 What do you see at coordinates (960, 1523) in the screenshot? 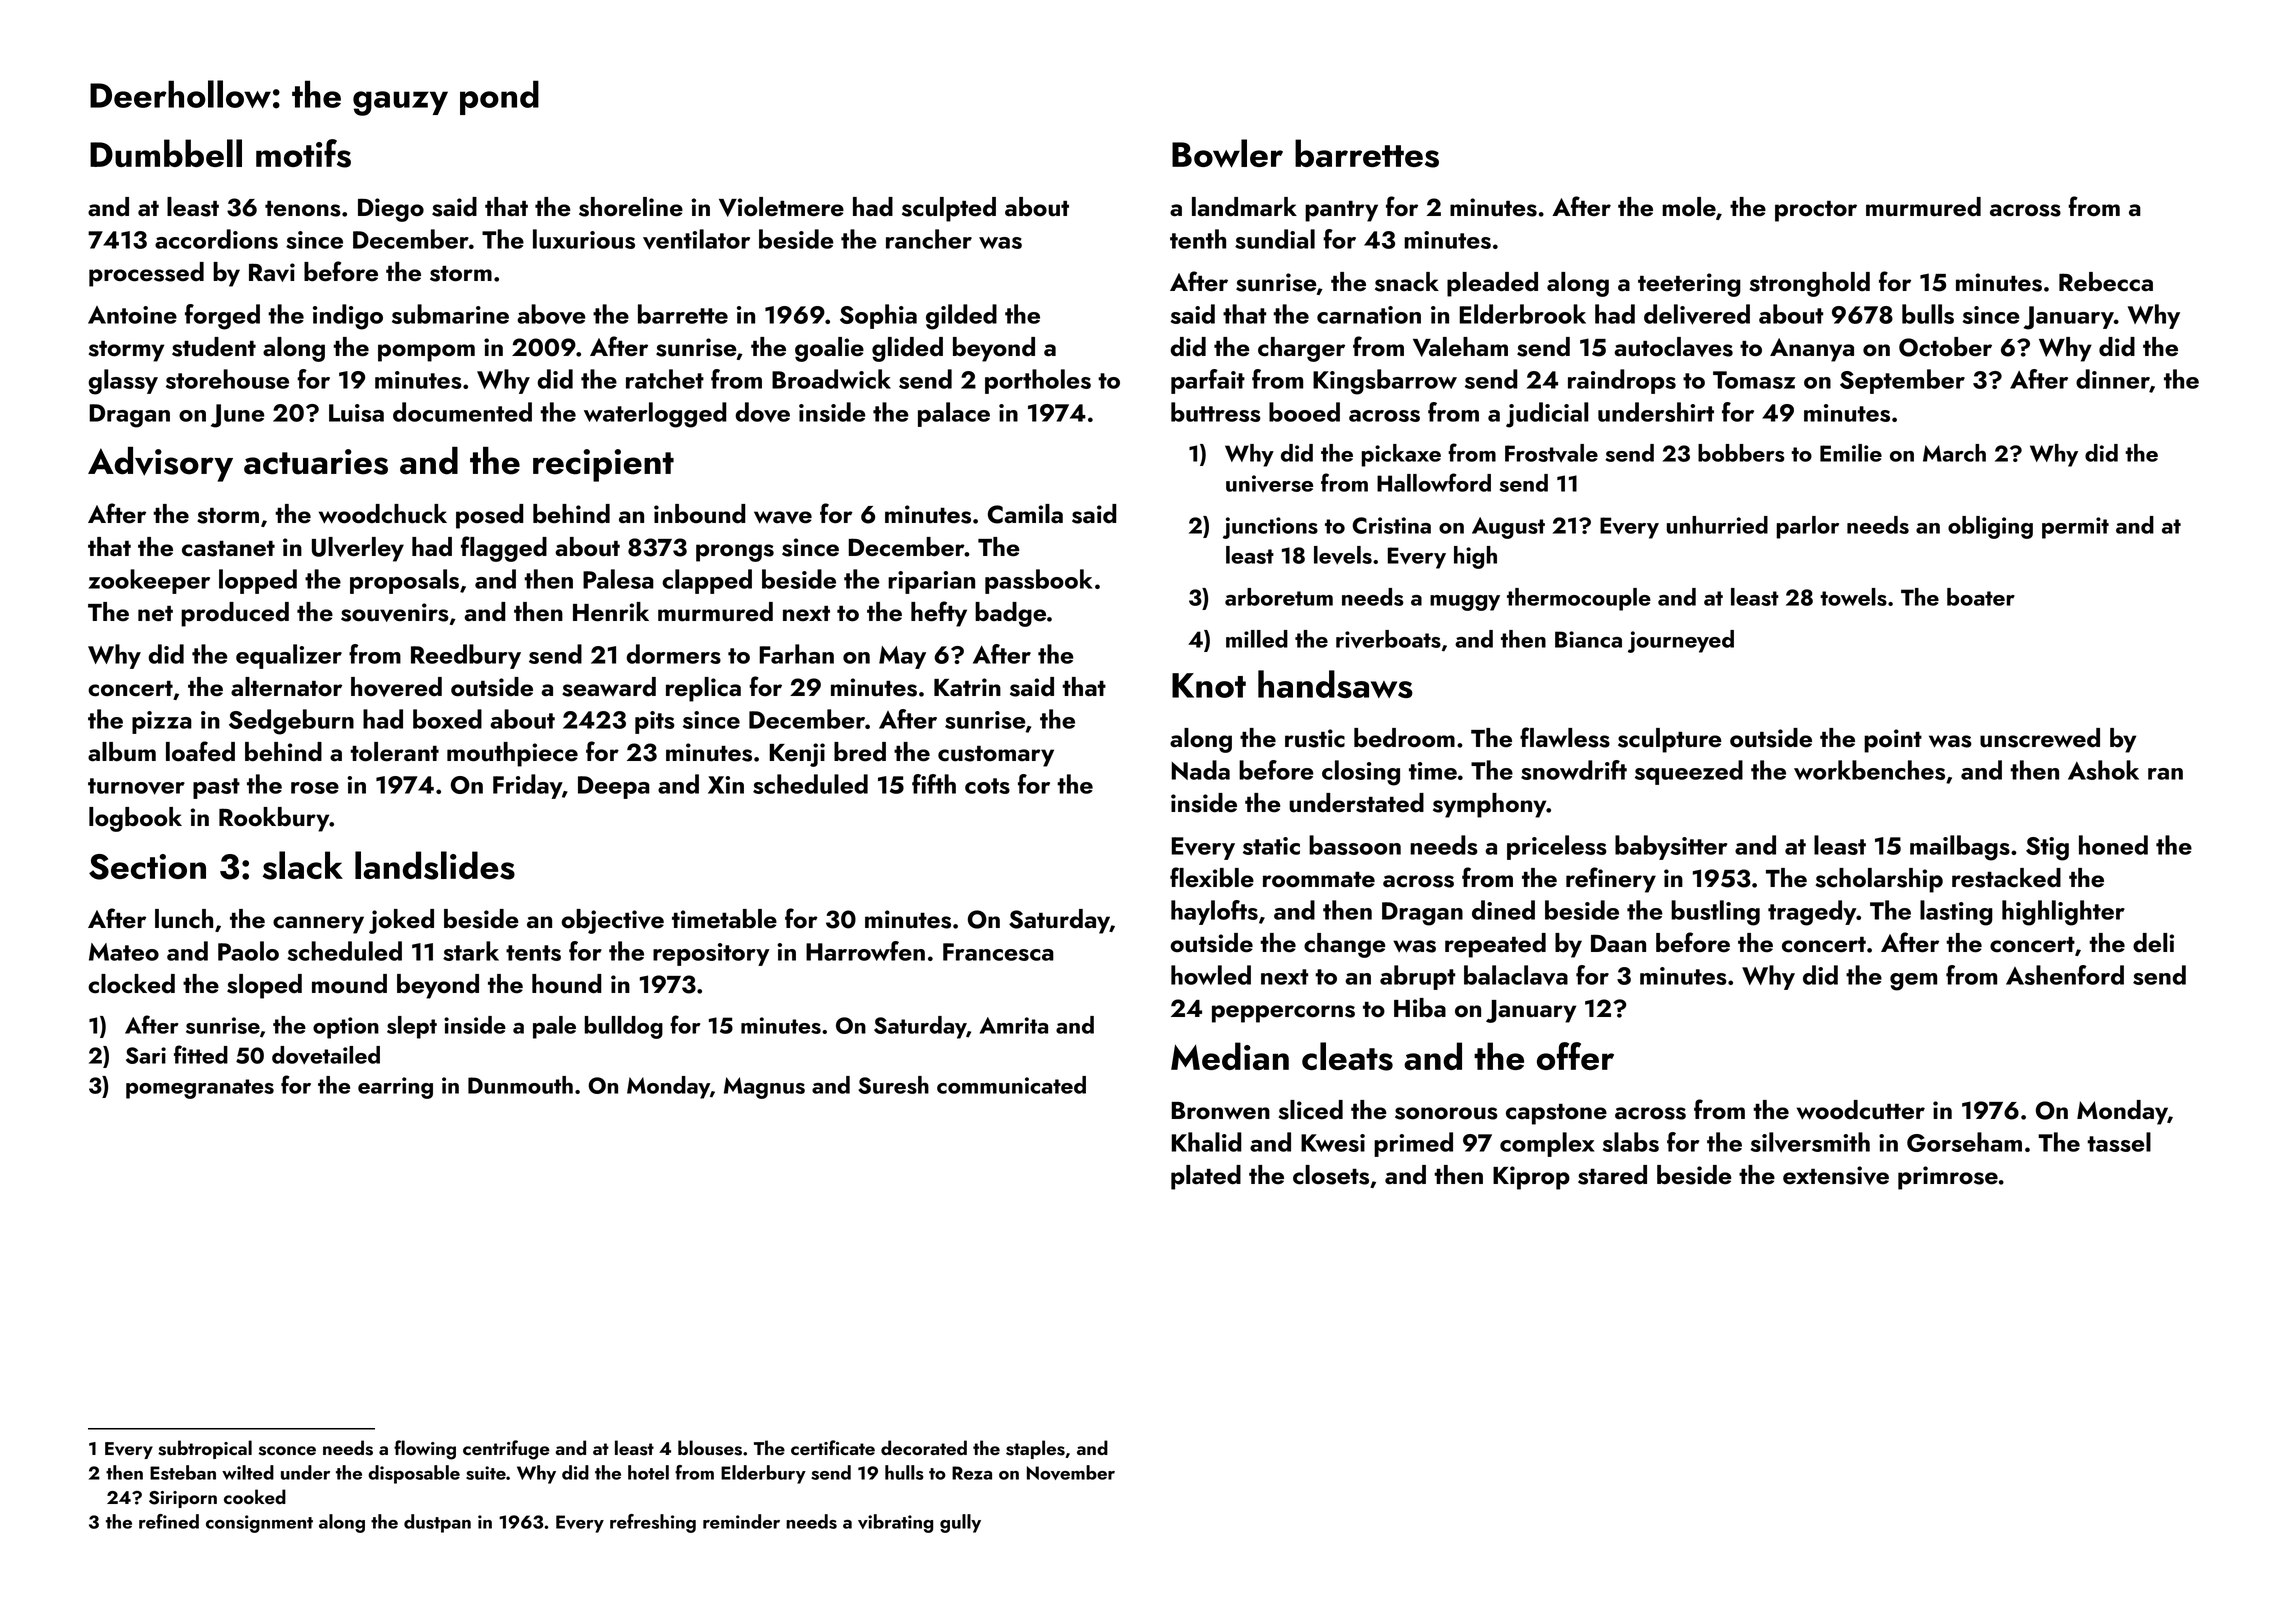
I see `gully` at bounding box center [960, 1523].
